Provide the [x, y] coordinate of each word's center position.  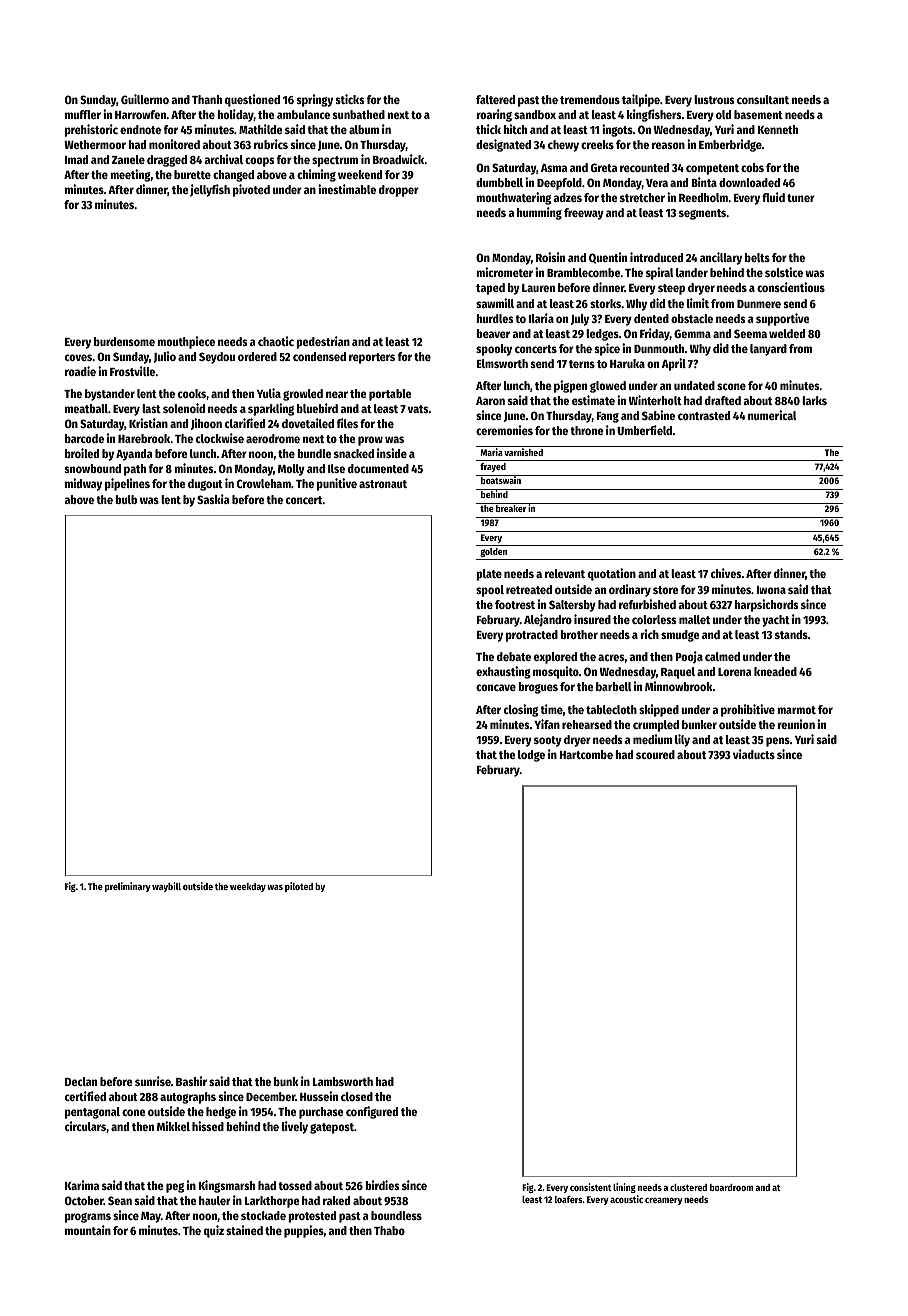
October [84, 1200]
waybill [166, 887]
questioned [252, 100]
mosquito [556, 672]
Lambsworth [343, 1081]
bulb [126, 499]
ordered [257, 356]
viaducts [754, 754]
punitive [337, 484]
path [135, 470]
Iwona [771, 590]
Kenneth [778, 129]
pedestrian [323, 342]
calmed [722, 656]
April [674, 364]
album [364, 129]
